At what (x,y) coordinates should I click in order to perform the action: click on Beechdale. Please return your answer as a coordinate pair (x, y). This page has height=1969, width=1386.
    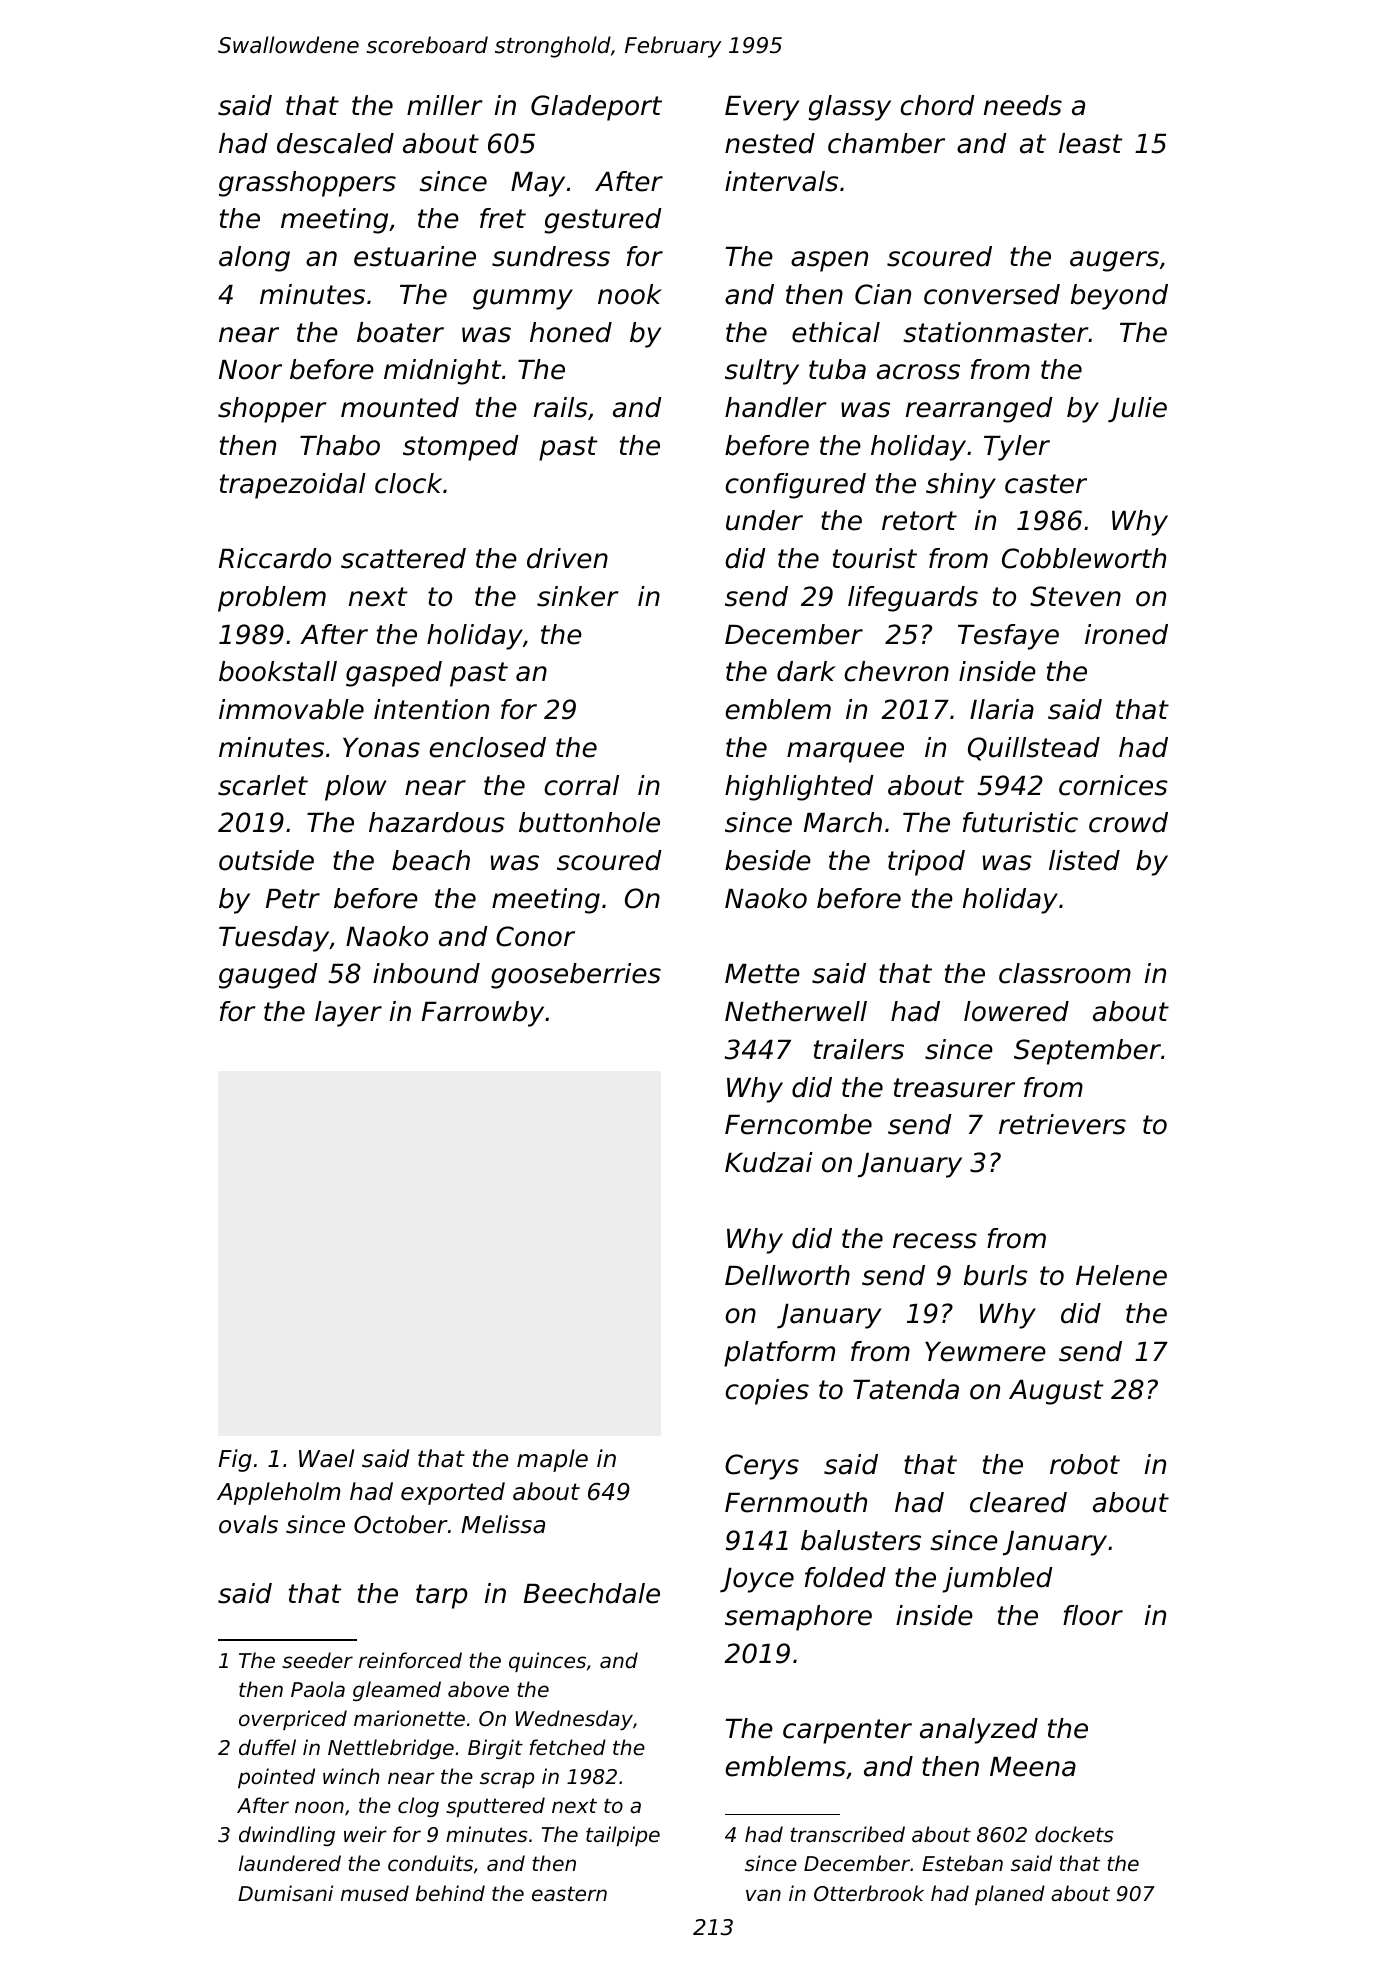
    Looking at the image, I should click on (592, 1593).
